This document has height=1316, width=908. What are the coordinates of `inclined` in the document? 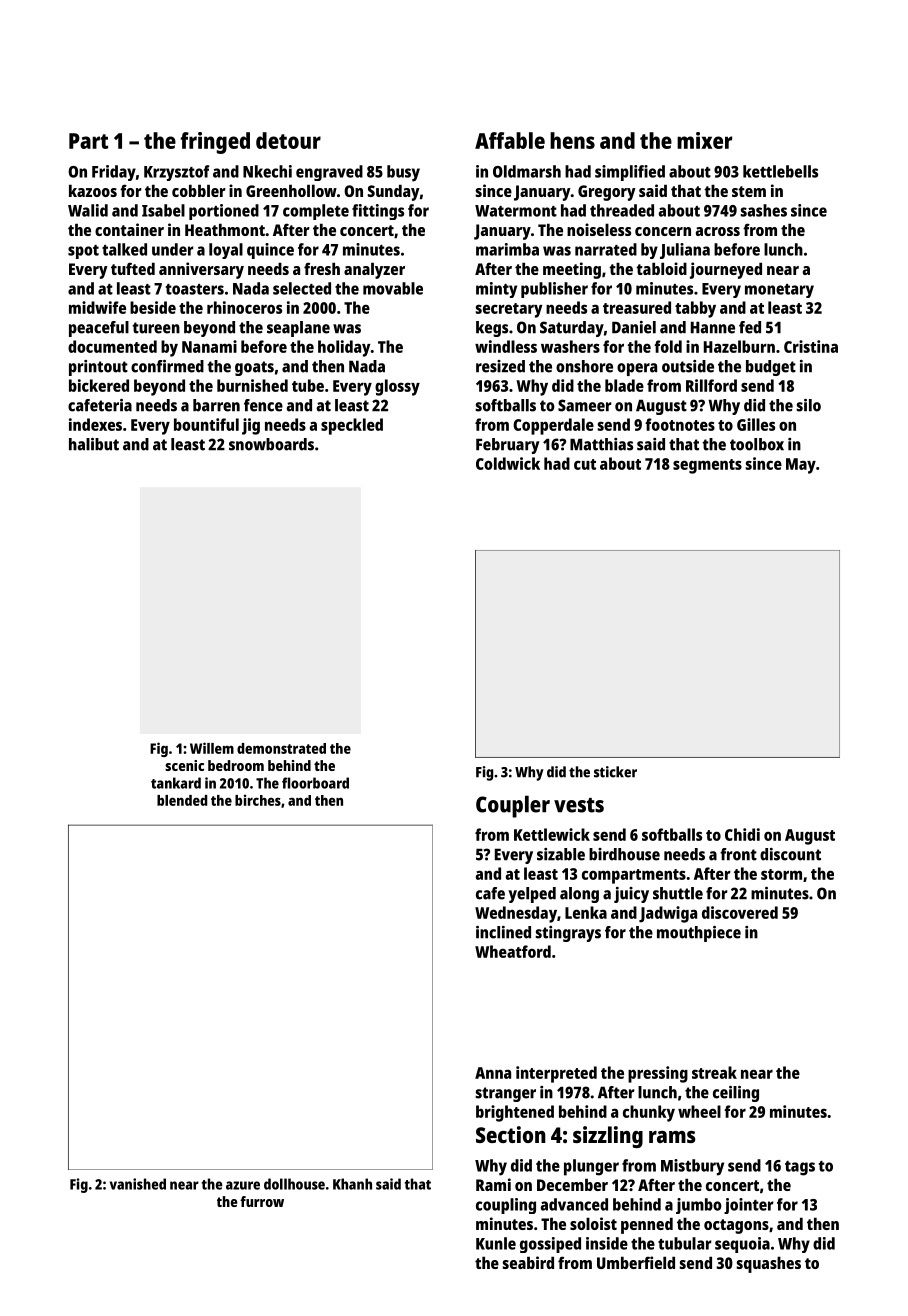 It's located at (503, 932).
